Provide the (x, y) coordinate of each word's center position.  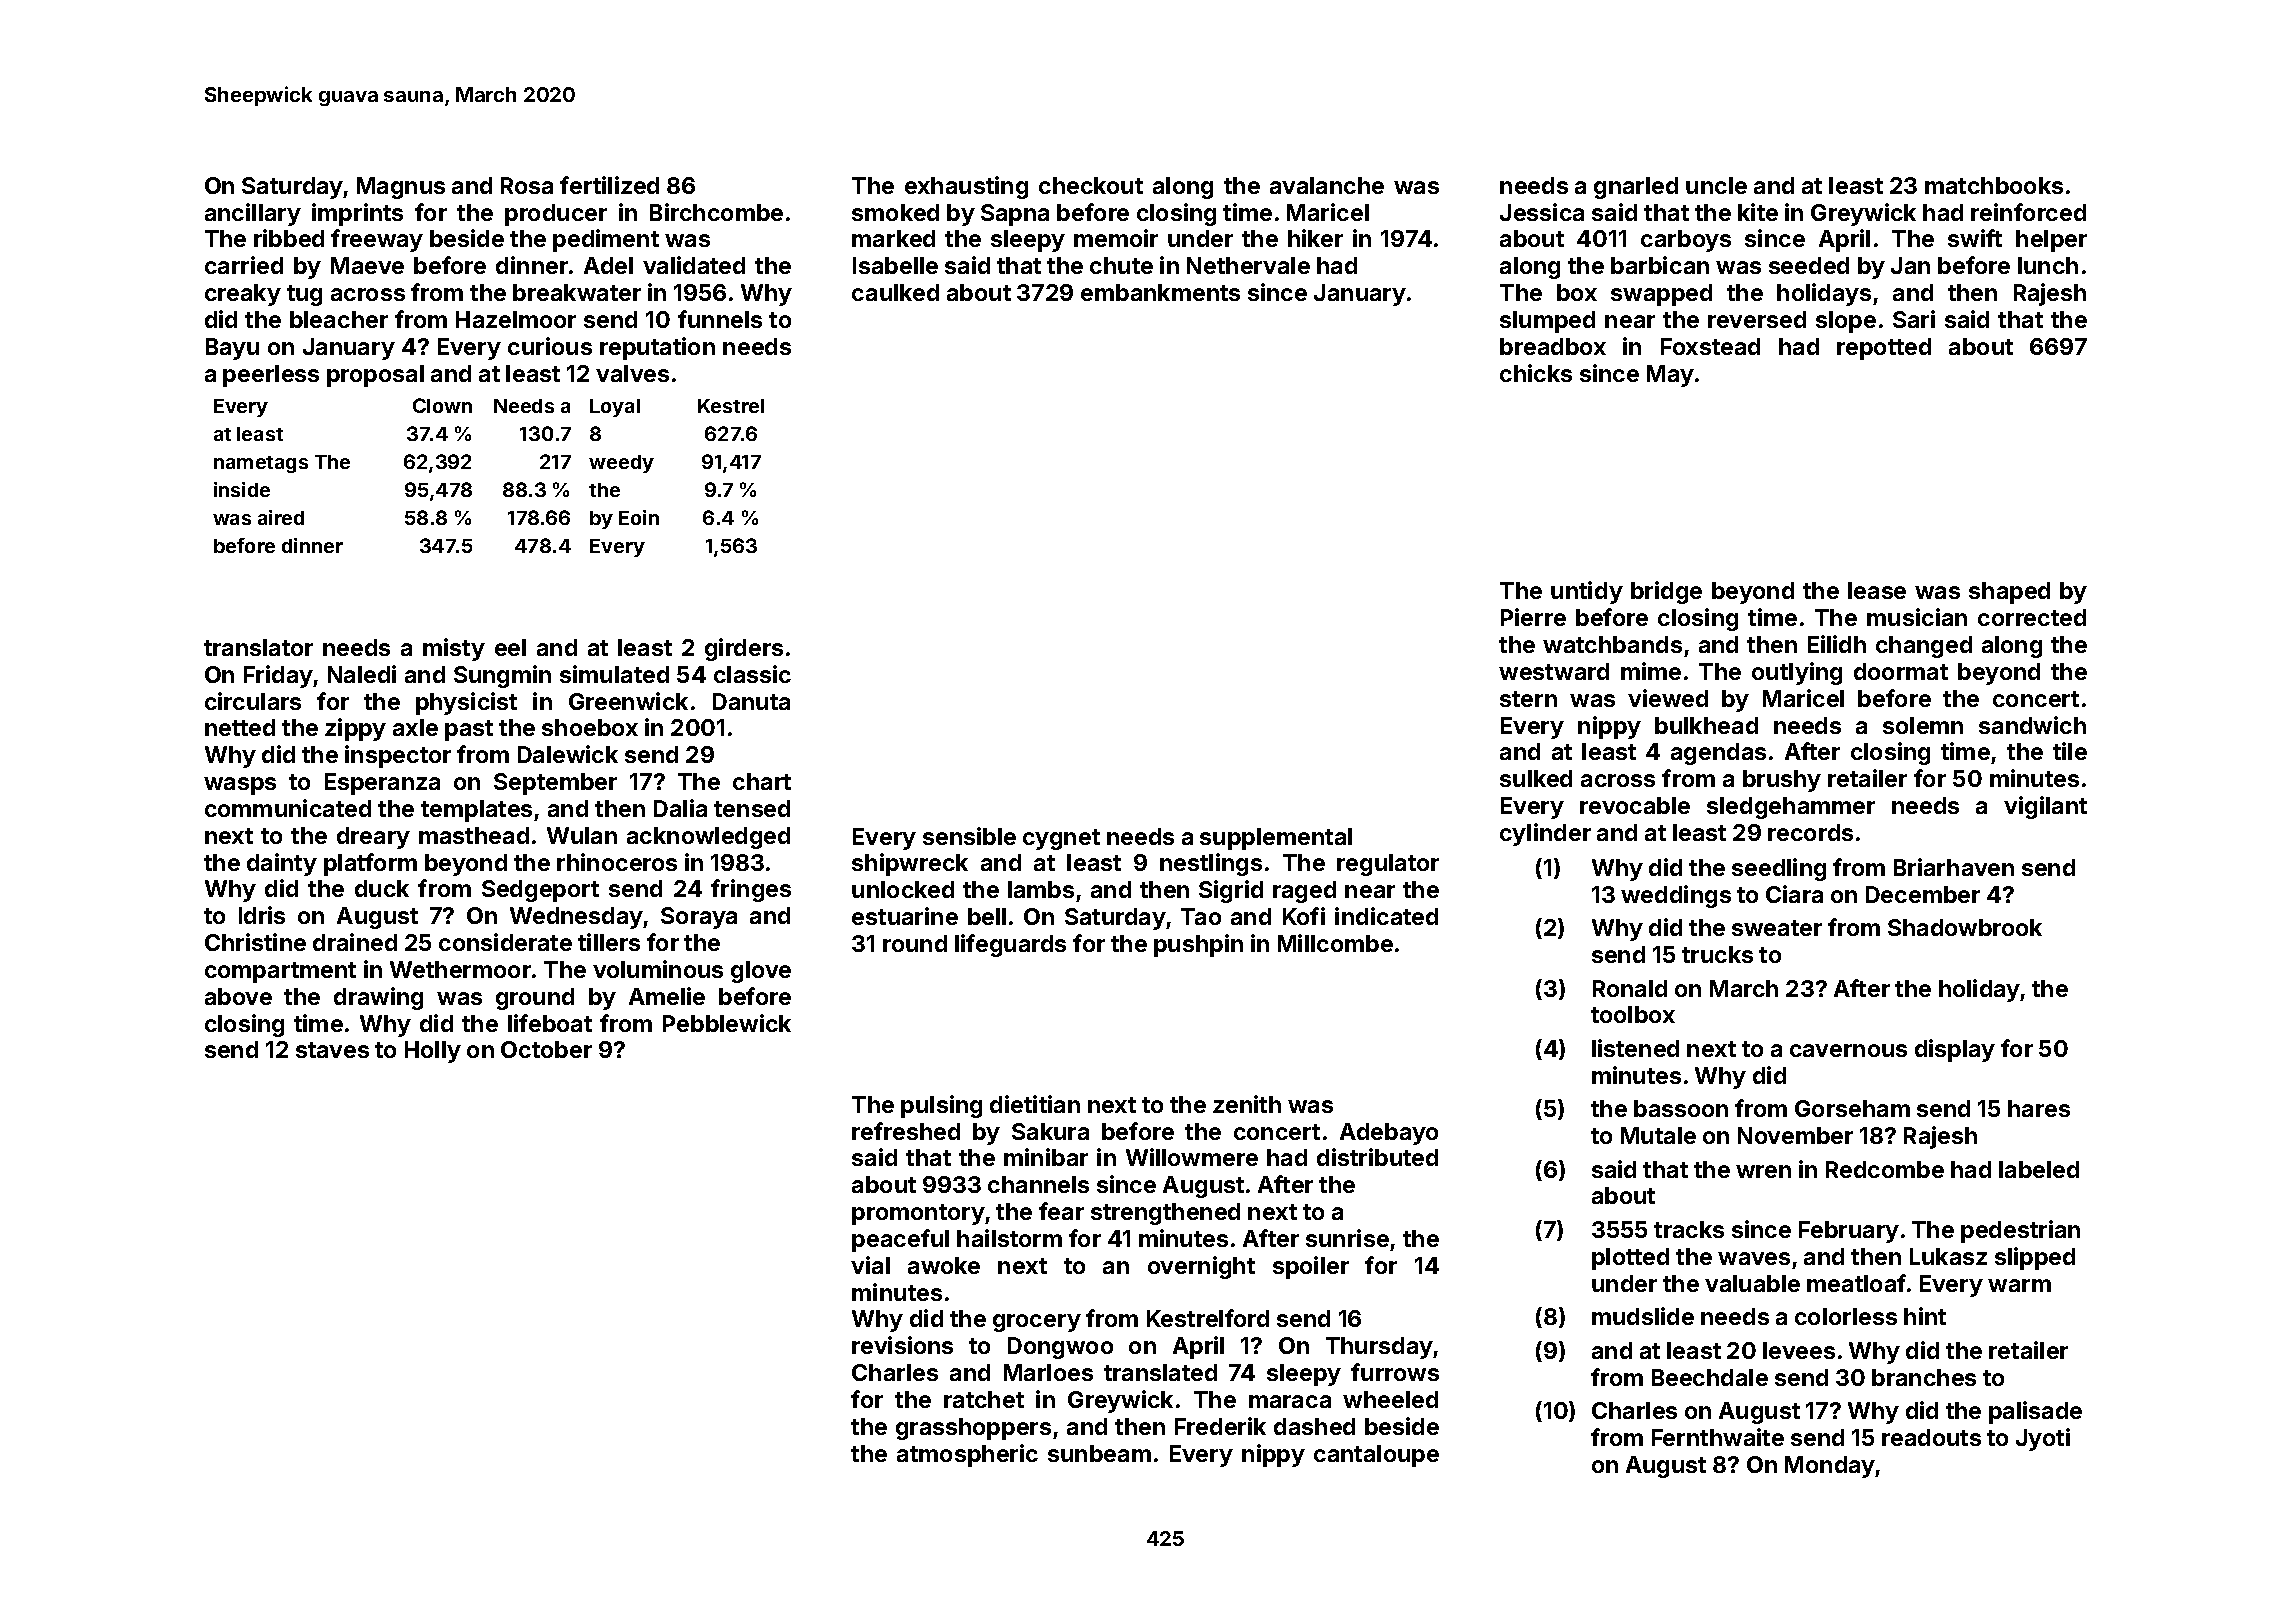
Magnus (401, 188)
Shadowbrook (1965, 927)
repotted (1884, 349)
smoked (895, 212)
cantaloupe (1376, 1456)
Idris (262, 915)
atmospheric (967, 1455)
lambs (1041, 889)
